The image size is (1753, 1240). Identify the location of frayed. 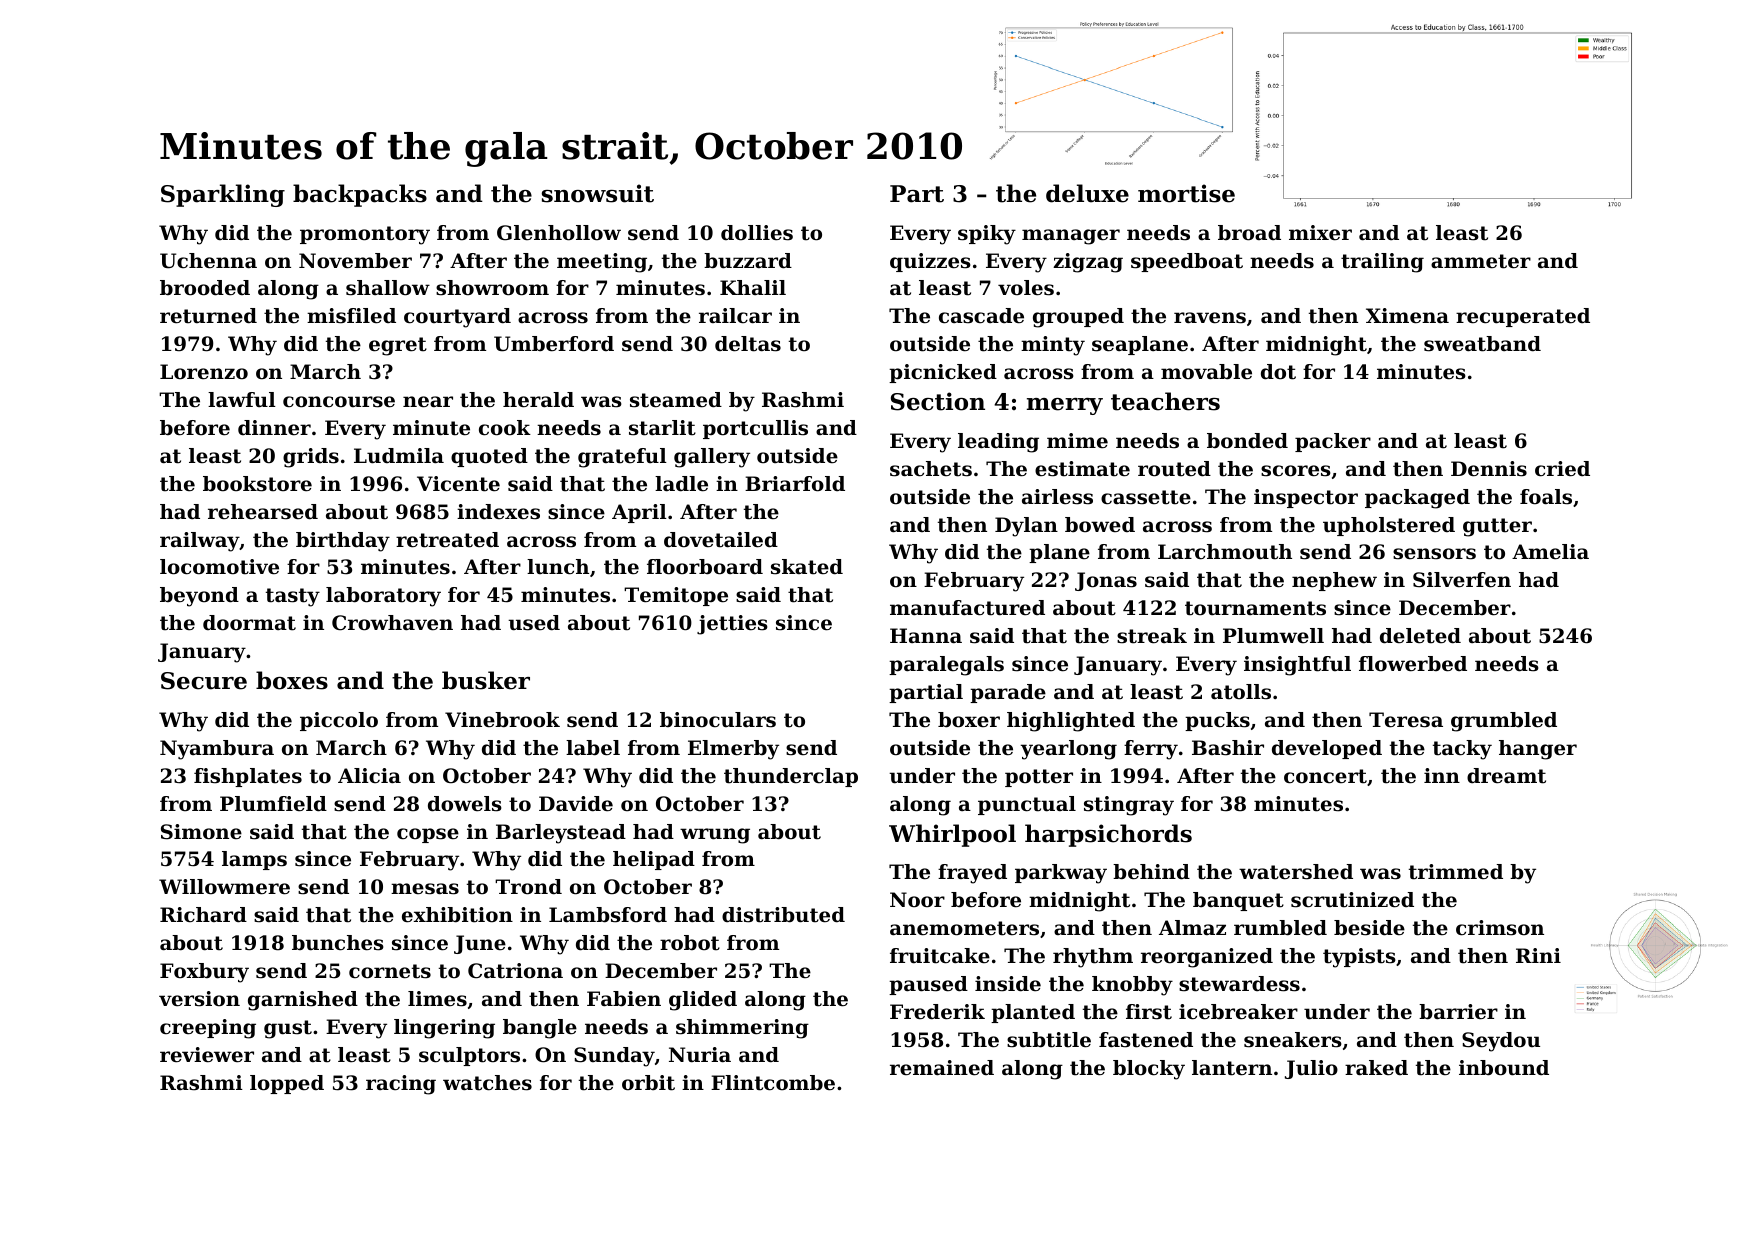
(972, 874).
